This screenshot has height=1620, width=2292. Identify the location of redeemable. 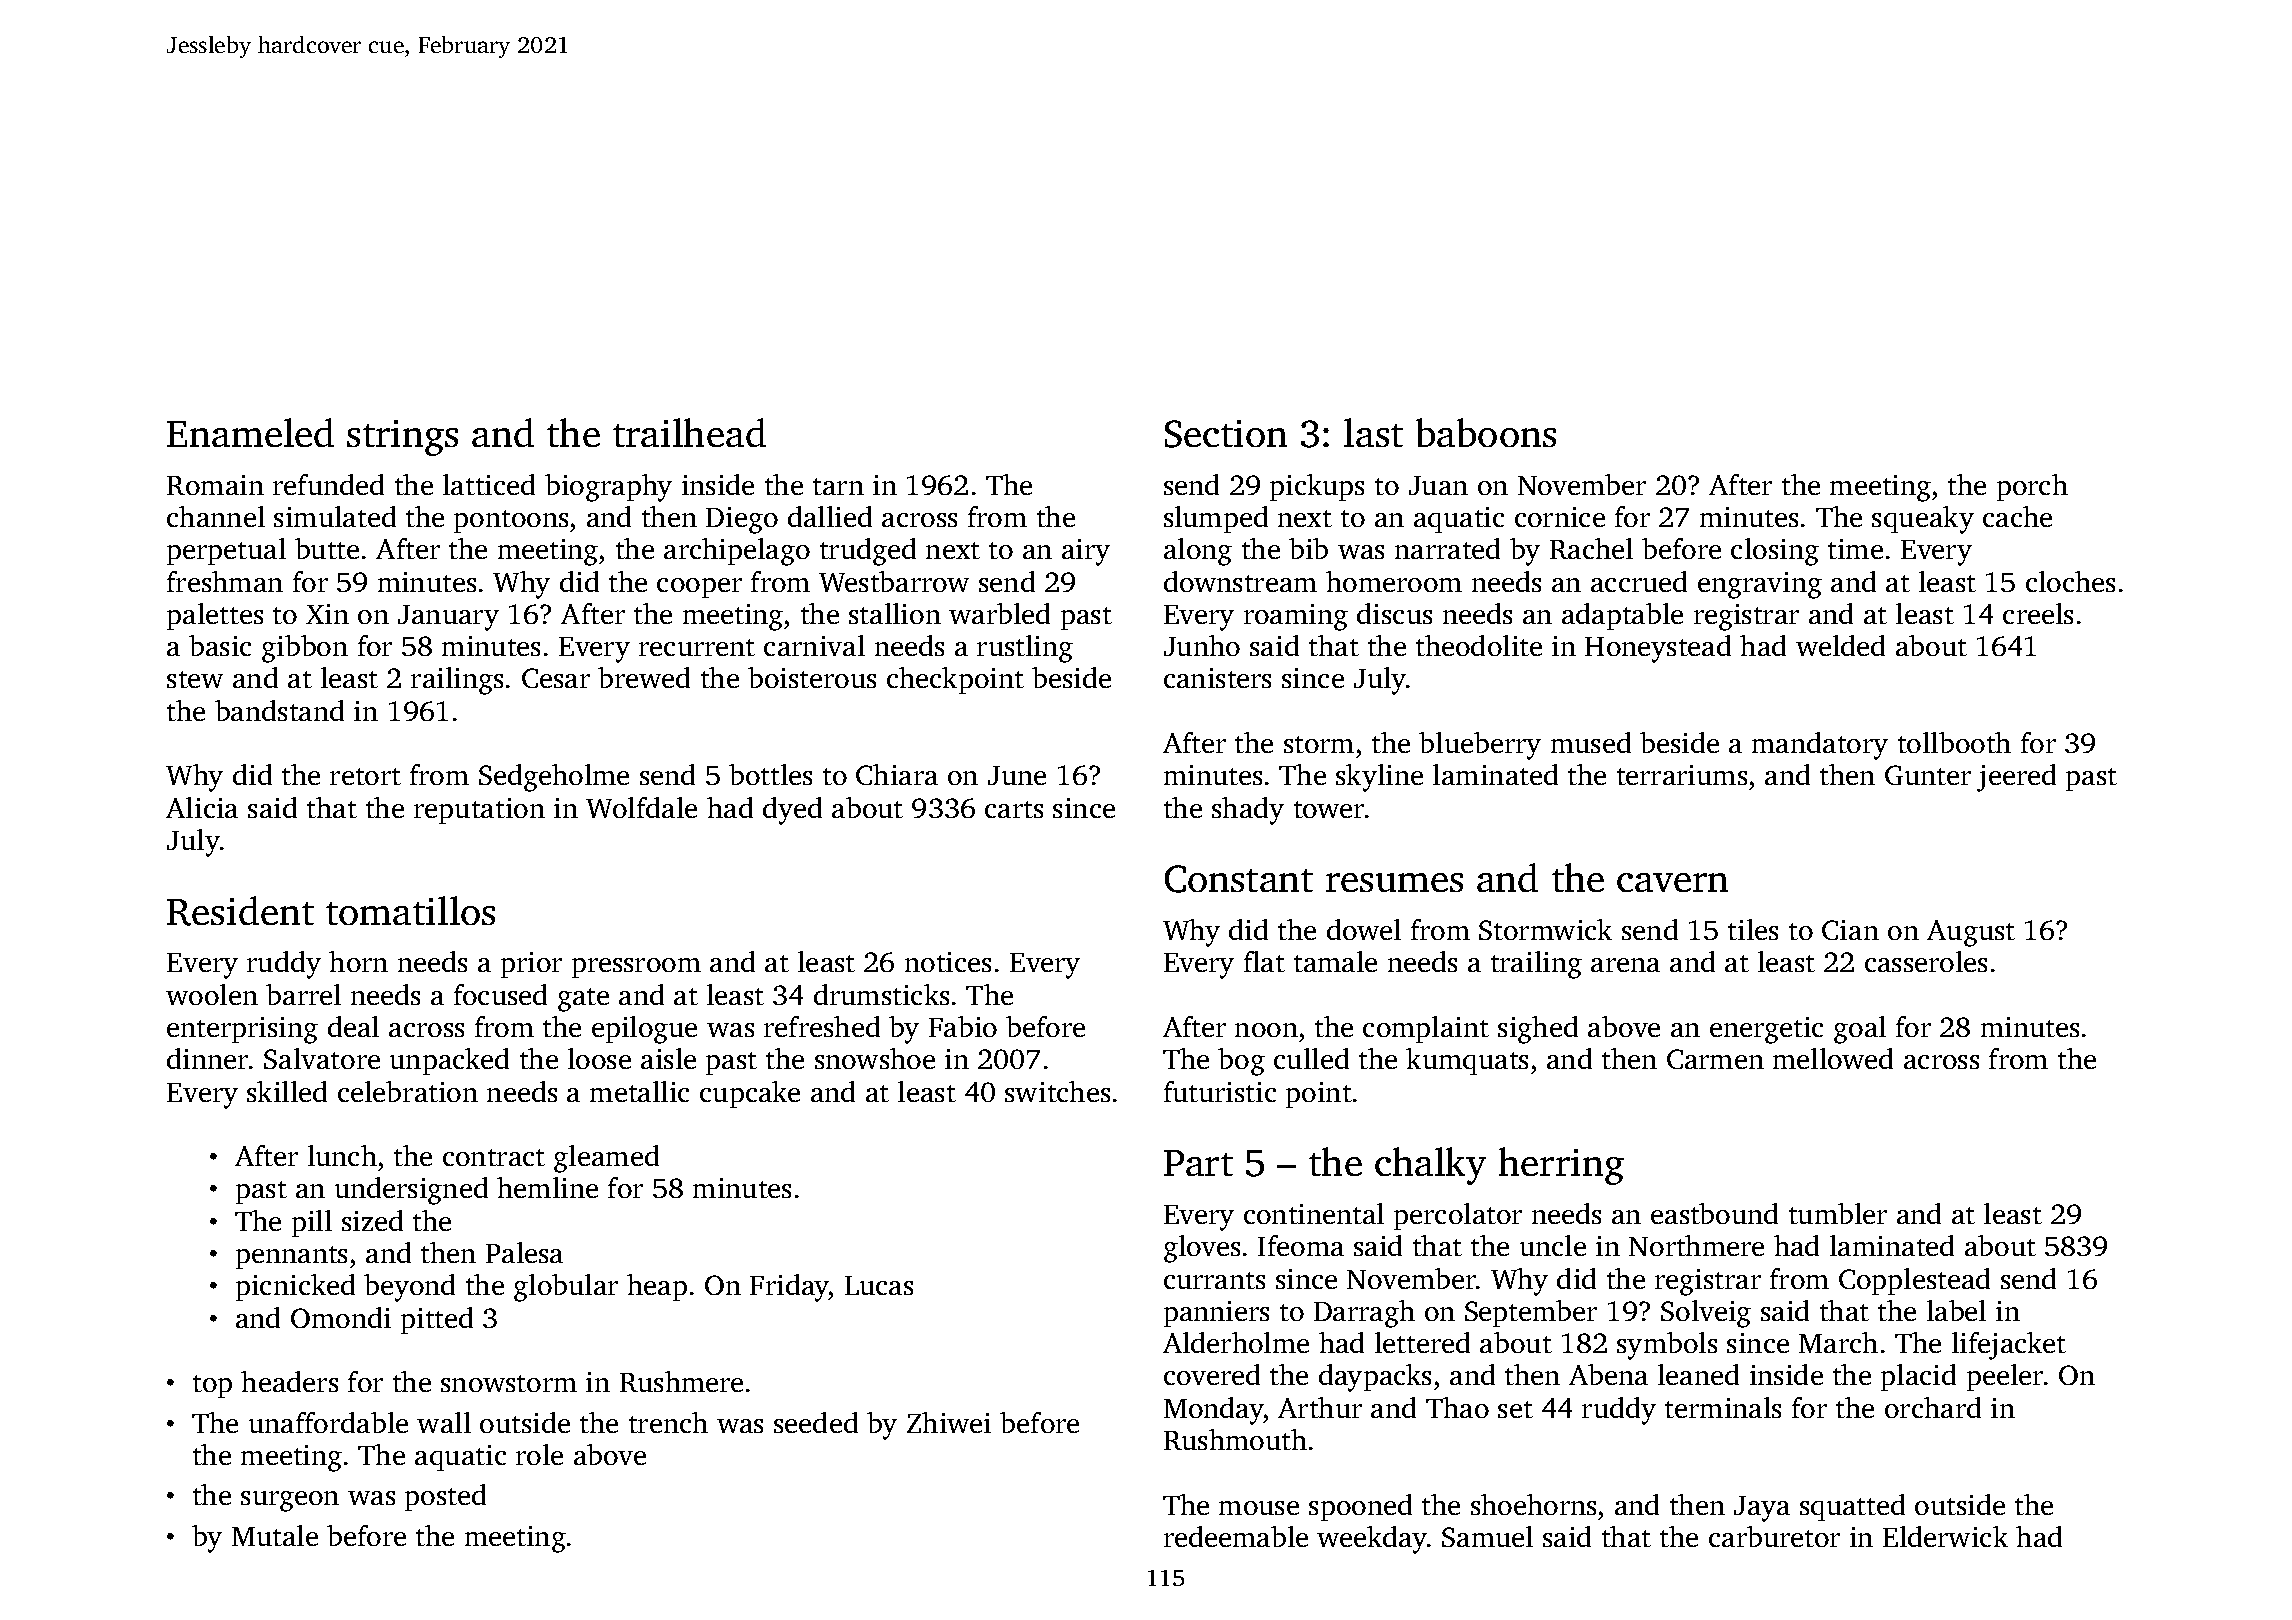
(1236, 1536).
